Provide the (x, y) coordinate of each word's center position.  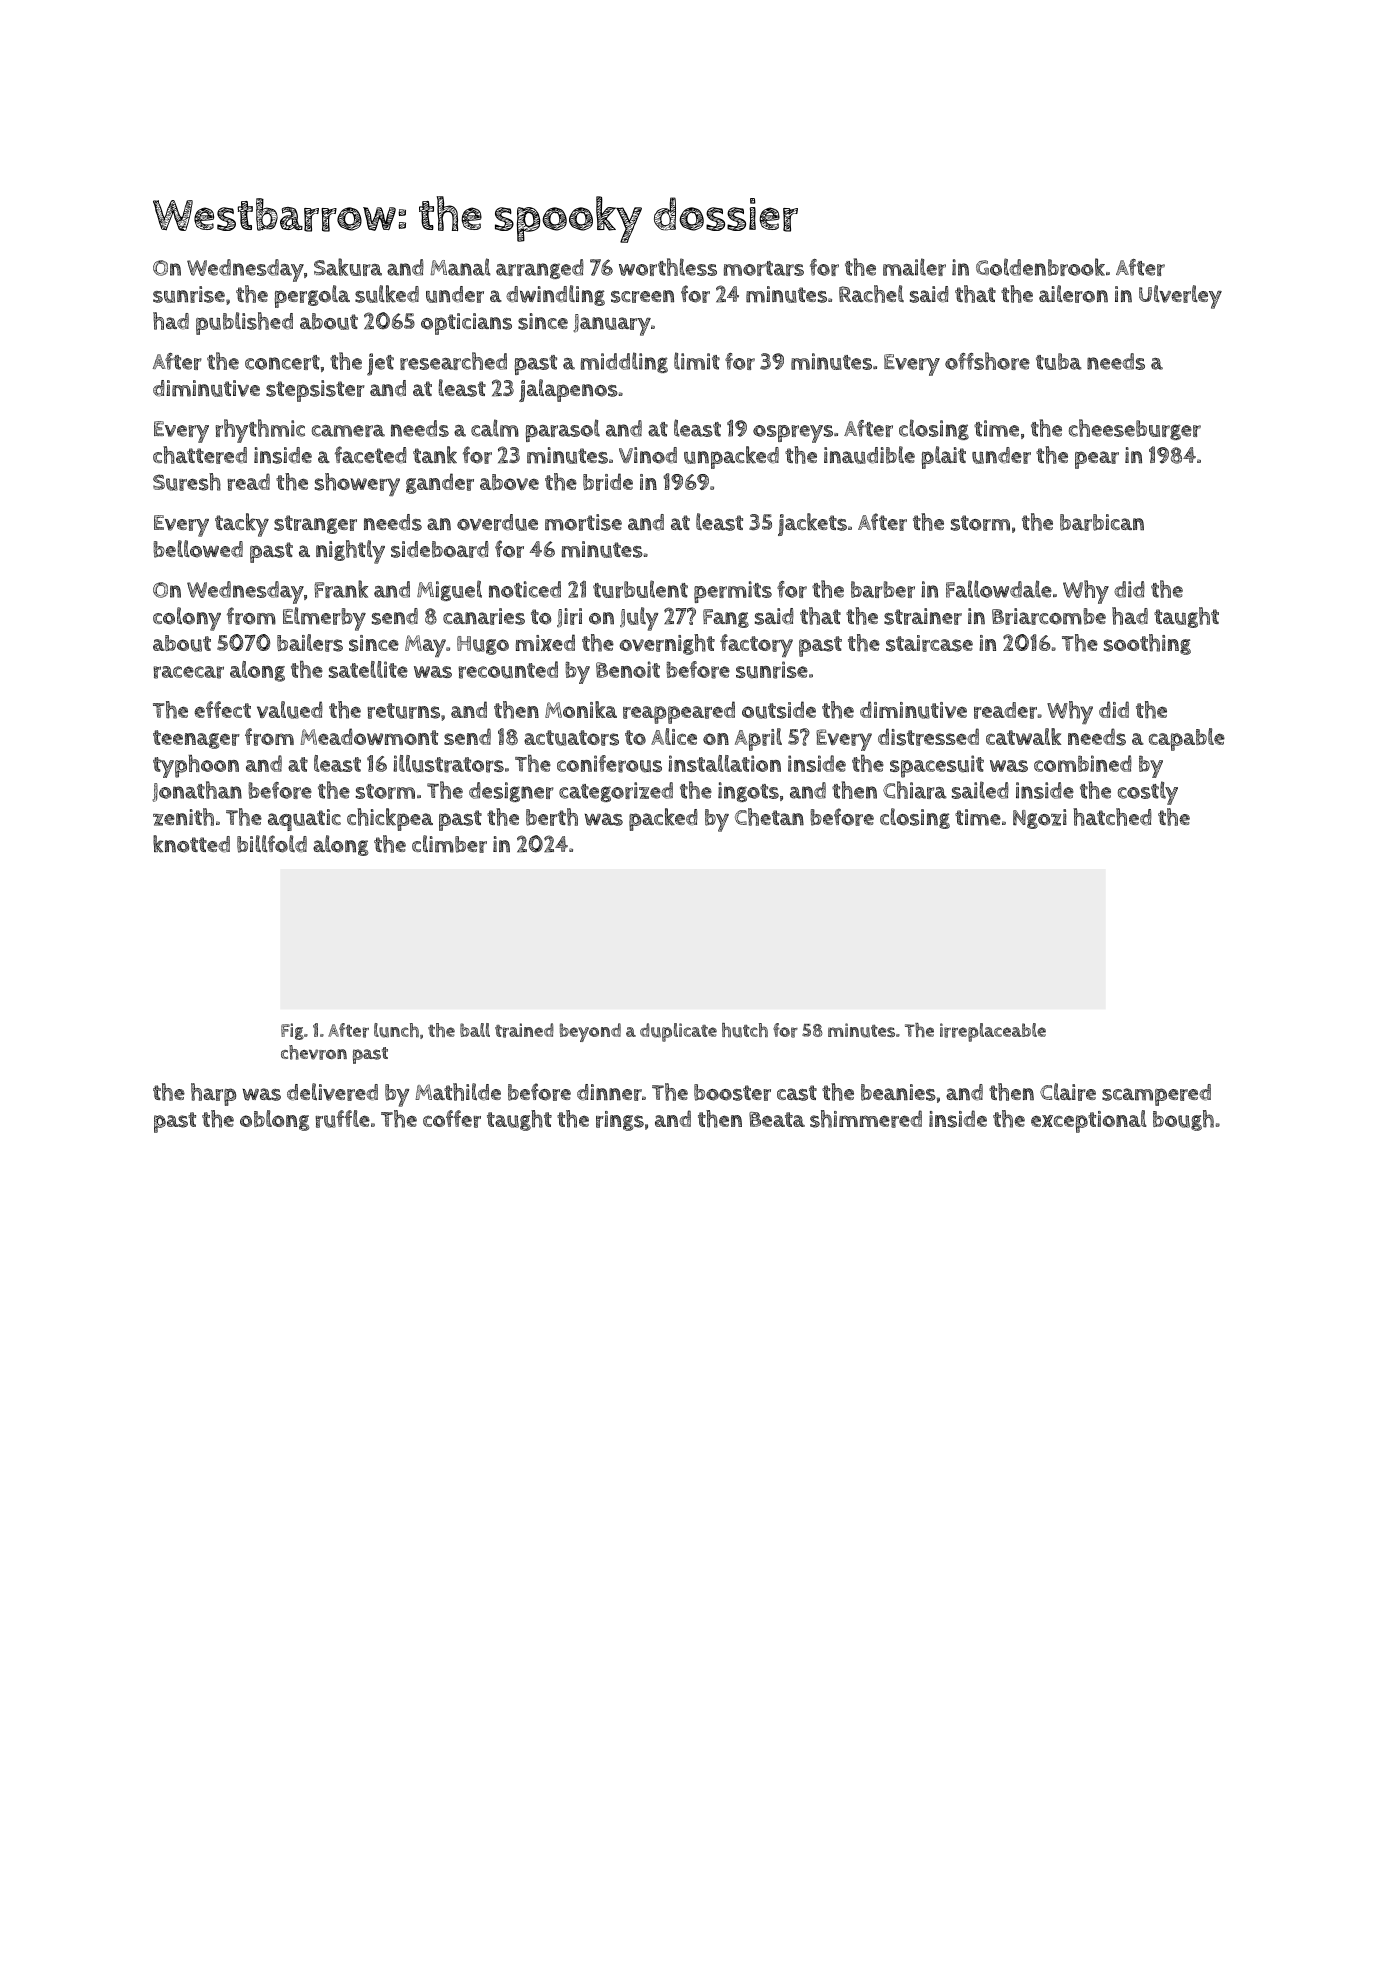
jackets (812, 524)
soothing (1147, 644)
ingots (748, 792)
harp (213, 1094)
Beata (777, 1119)
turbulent (640, 589)
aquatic (304, 820)
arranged (540, 269)
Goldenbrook (1040, 267)
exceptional (1089, 1121)
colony (187, 619)
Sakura (348, 267)
